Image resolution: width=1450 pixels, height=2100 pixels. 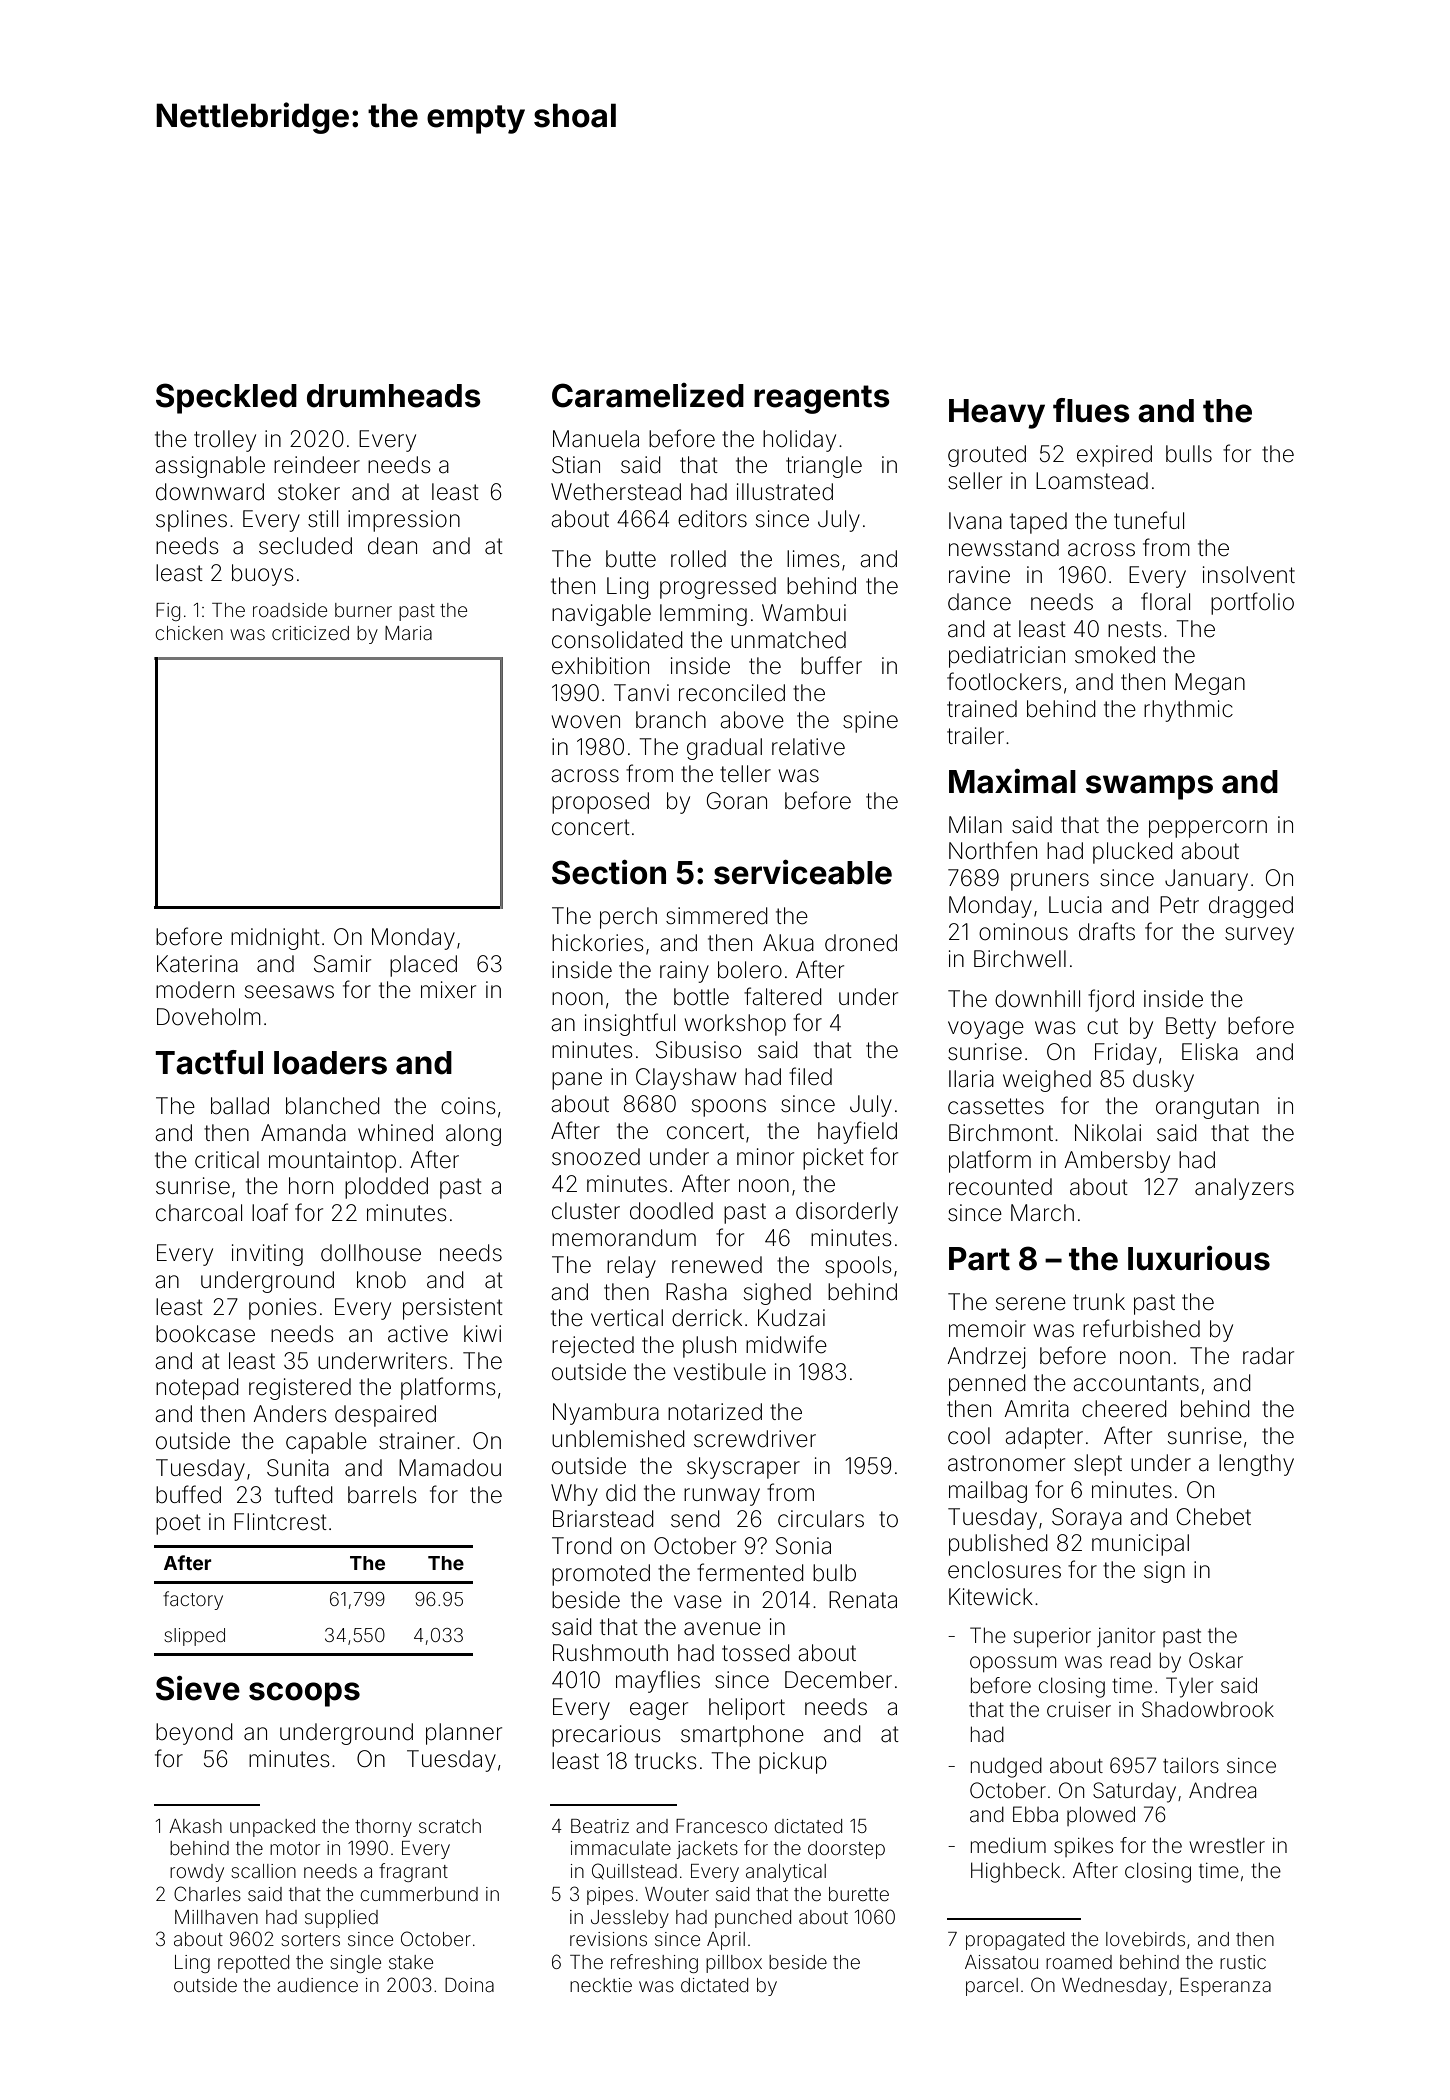 What do you see at coordinates (199, 1213) in the document?
I see `charcoal` at bounding box center [199, 1213].
